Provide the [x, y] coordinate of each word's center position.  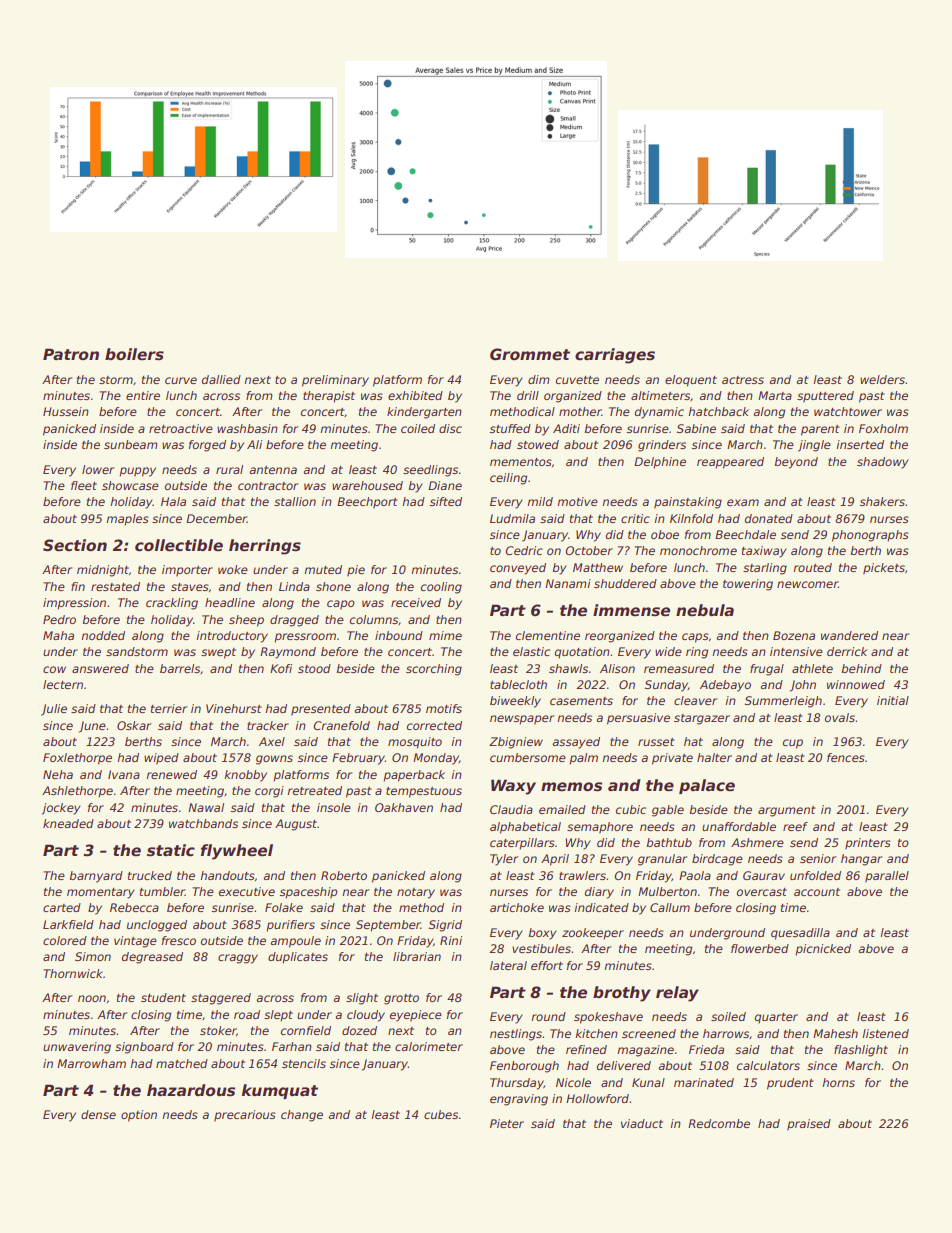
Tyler [504, 860]
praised [809, 1125]
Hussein [66, 411]
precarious [245, 1116]
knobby [245, 776]
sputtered [825, 397]
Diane [445, 485]
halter [714, 757]
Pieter [507, 1123]
